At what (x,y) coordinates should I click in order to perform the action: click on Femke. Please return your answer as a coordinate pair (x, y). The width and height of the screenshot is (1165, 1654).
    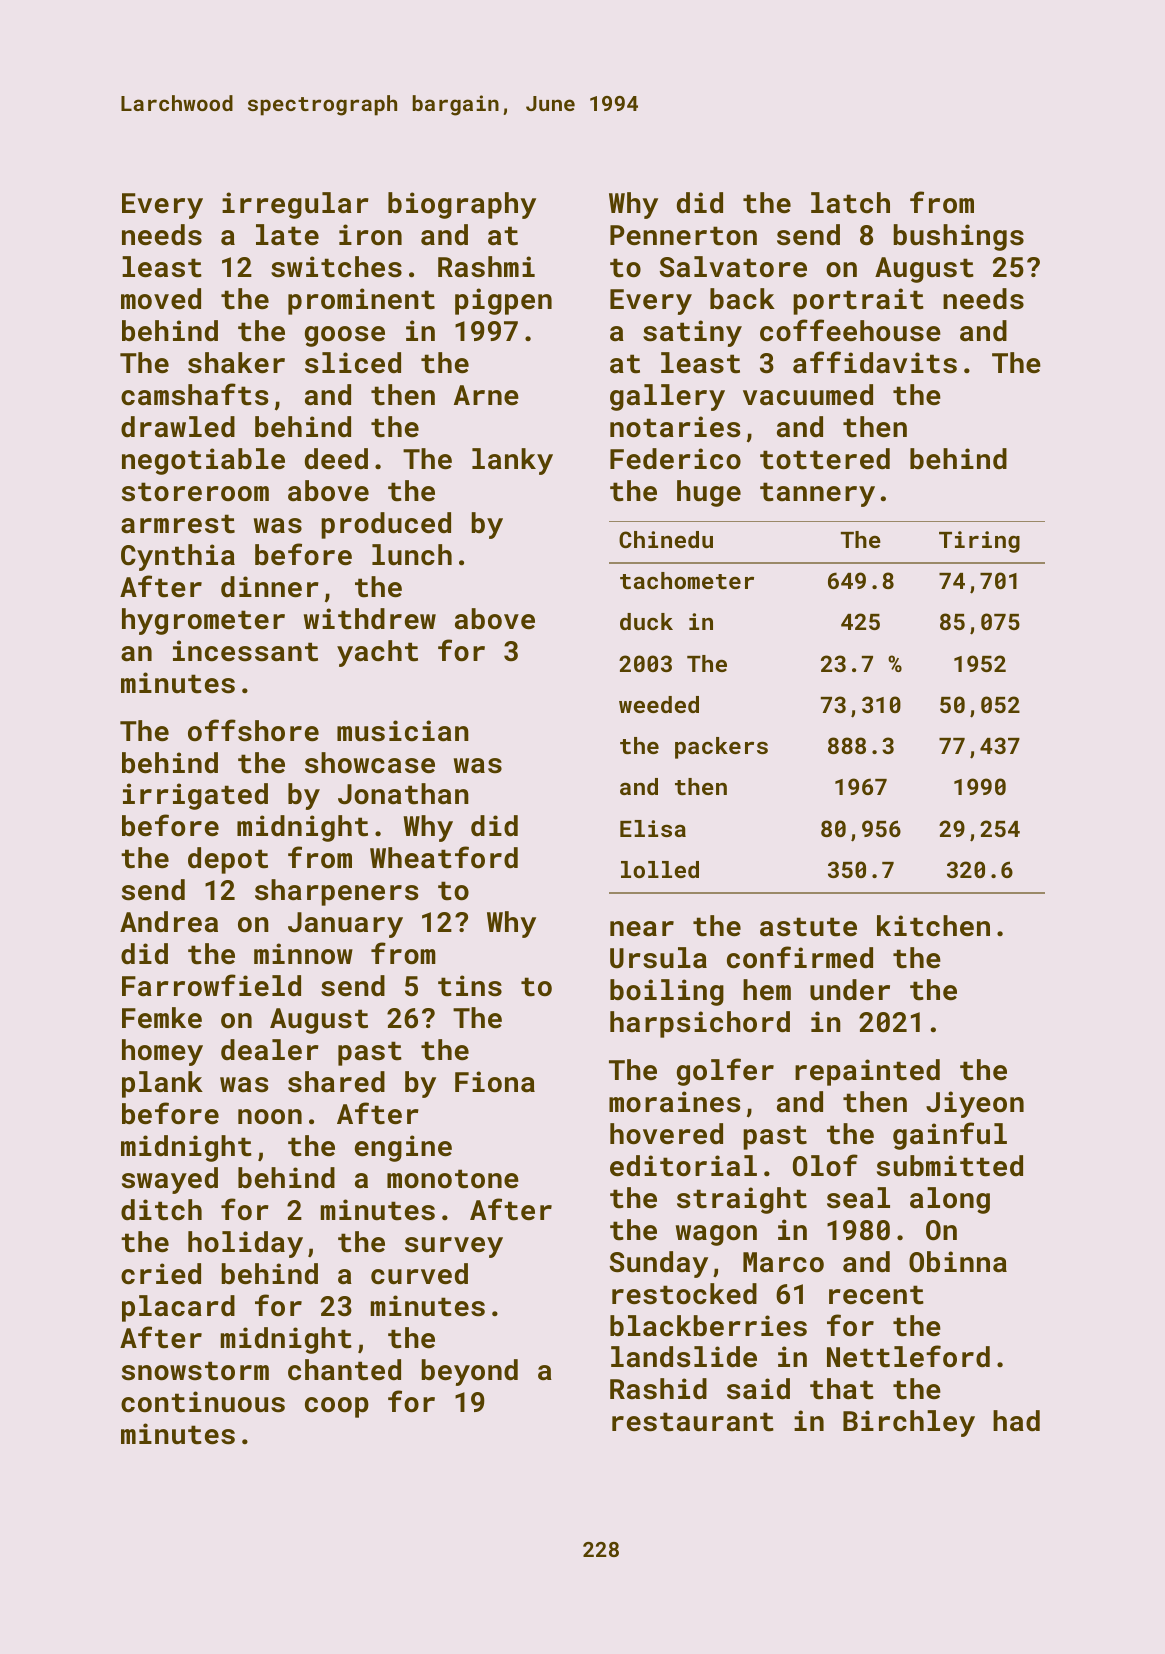
    Looking at the image, I should click on (162, 1018).
